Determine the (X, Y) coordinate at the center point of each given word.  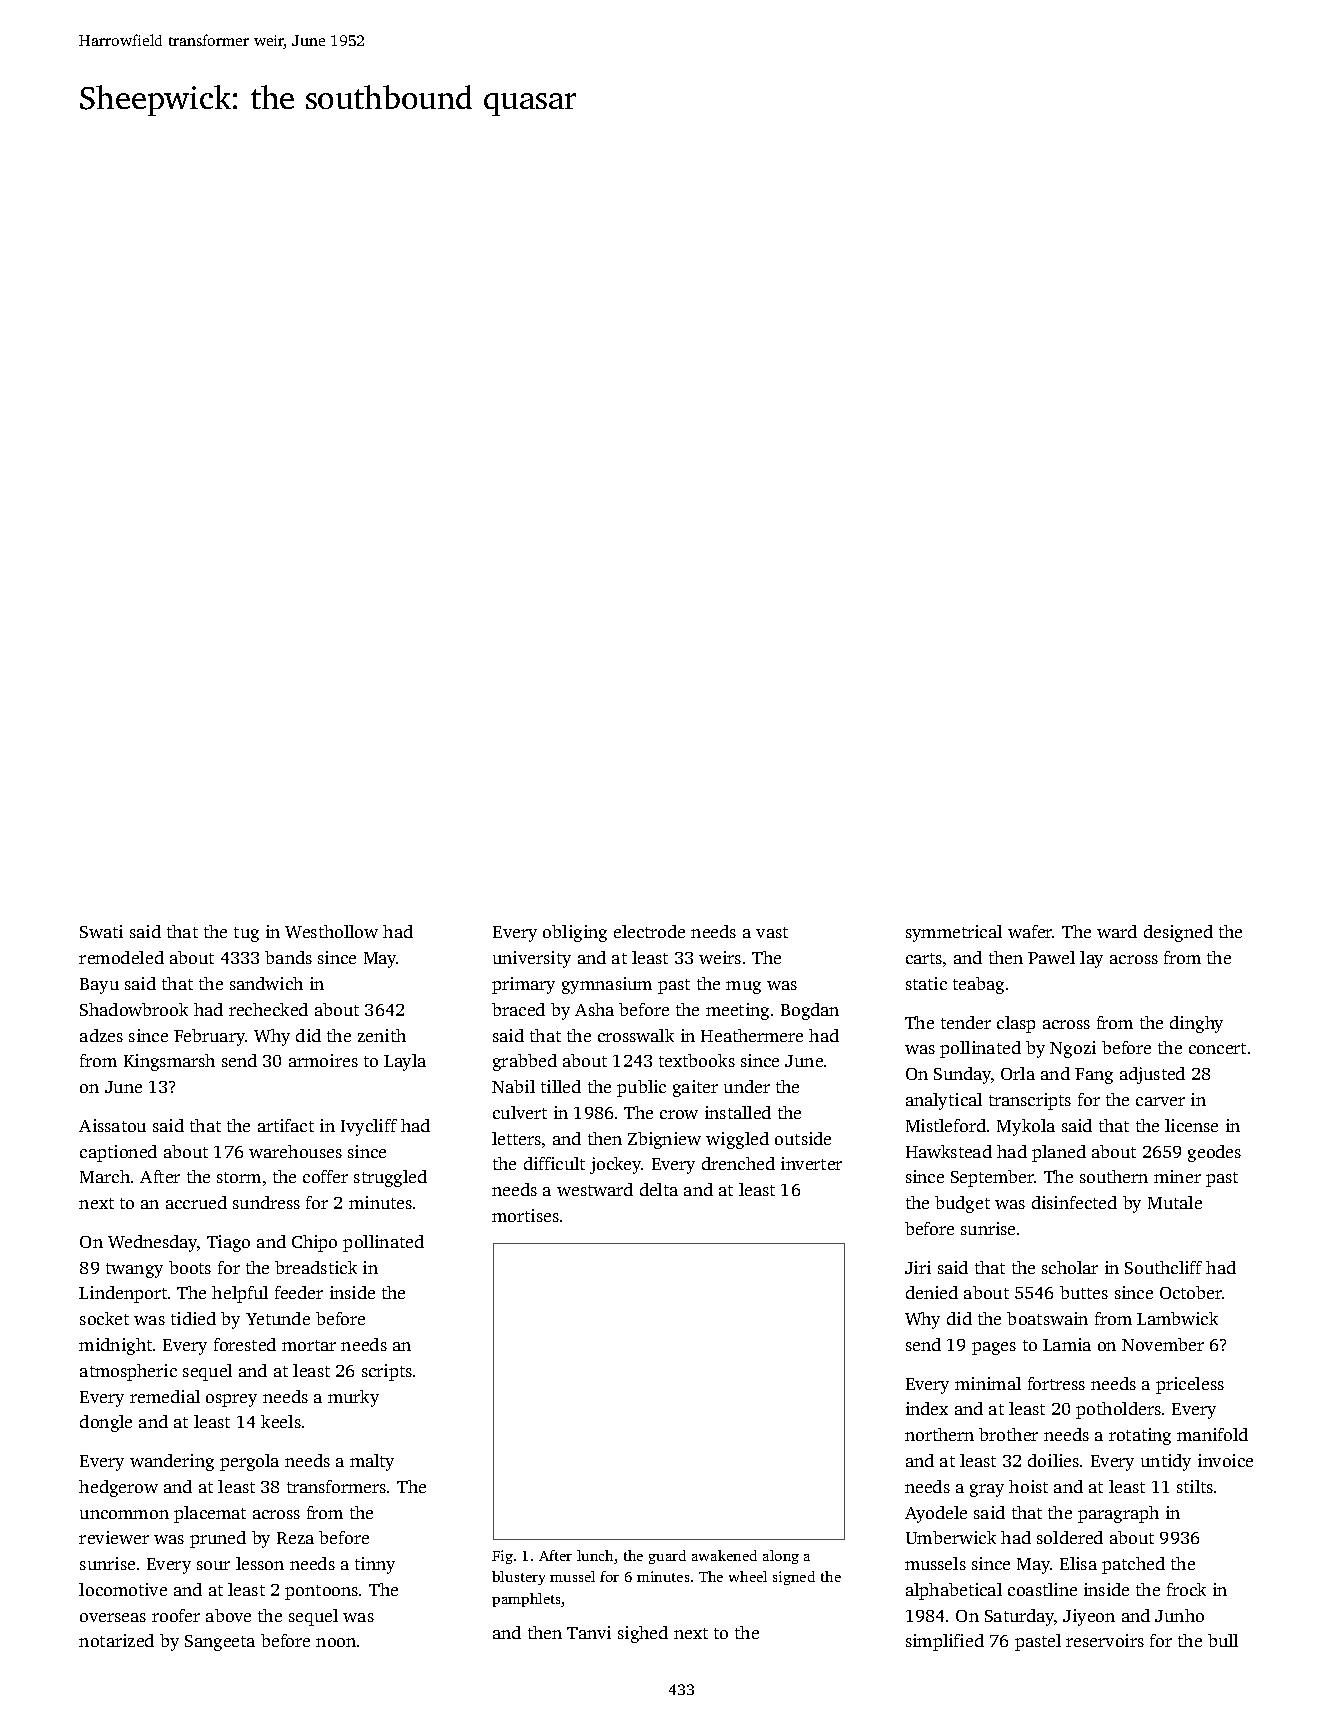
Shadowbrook (134, 1009)
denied (932, 1292)
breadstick (316, 1267)
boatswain (1047, 1318)
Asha (594, 1009)
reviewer (114, 1537)
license (1191, 1125)
